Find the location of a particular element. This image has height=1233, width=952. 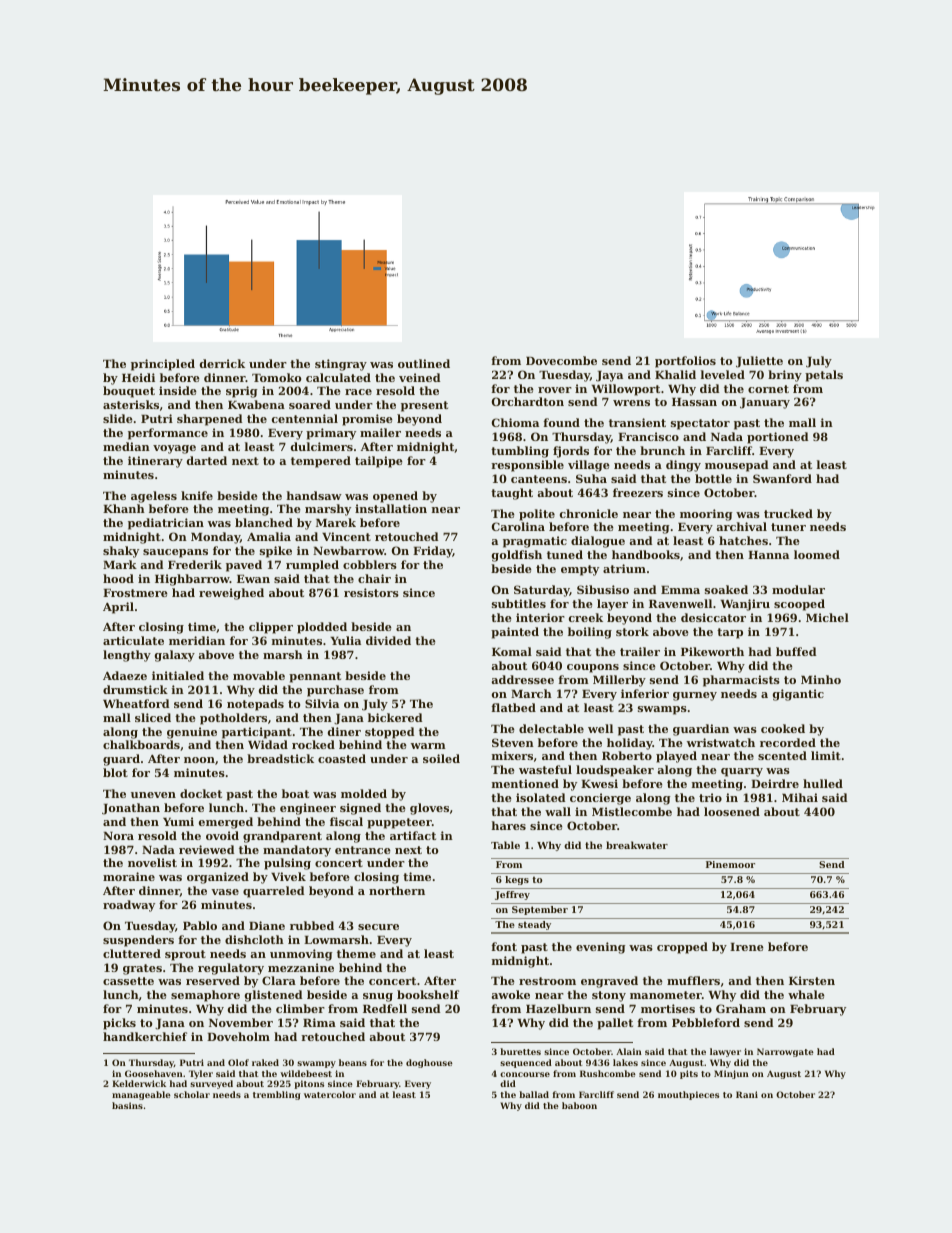

climber is located at coordinates (300, 1008).
